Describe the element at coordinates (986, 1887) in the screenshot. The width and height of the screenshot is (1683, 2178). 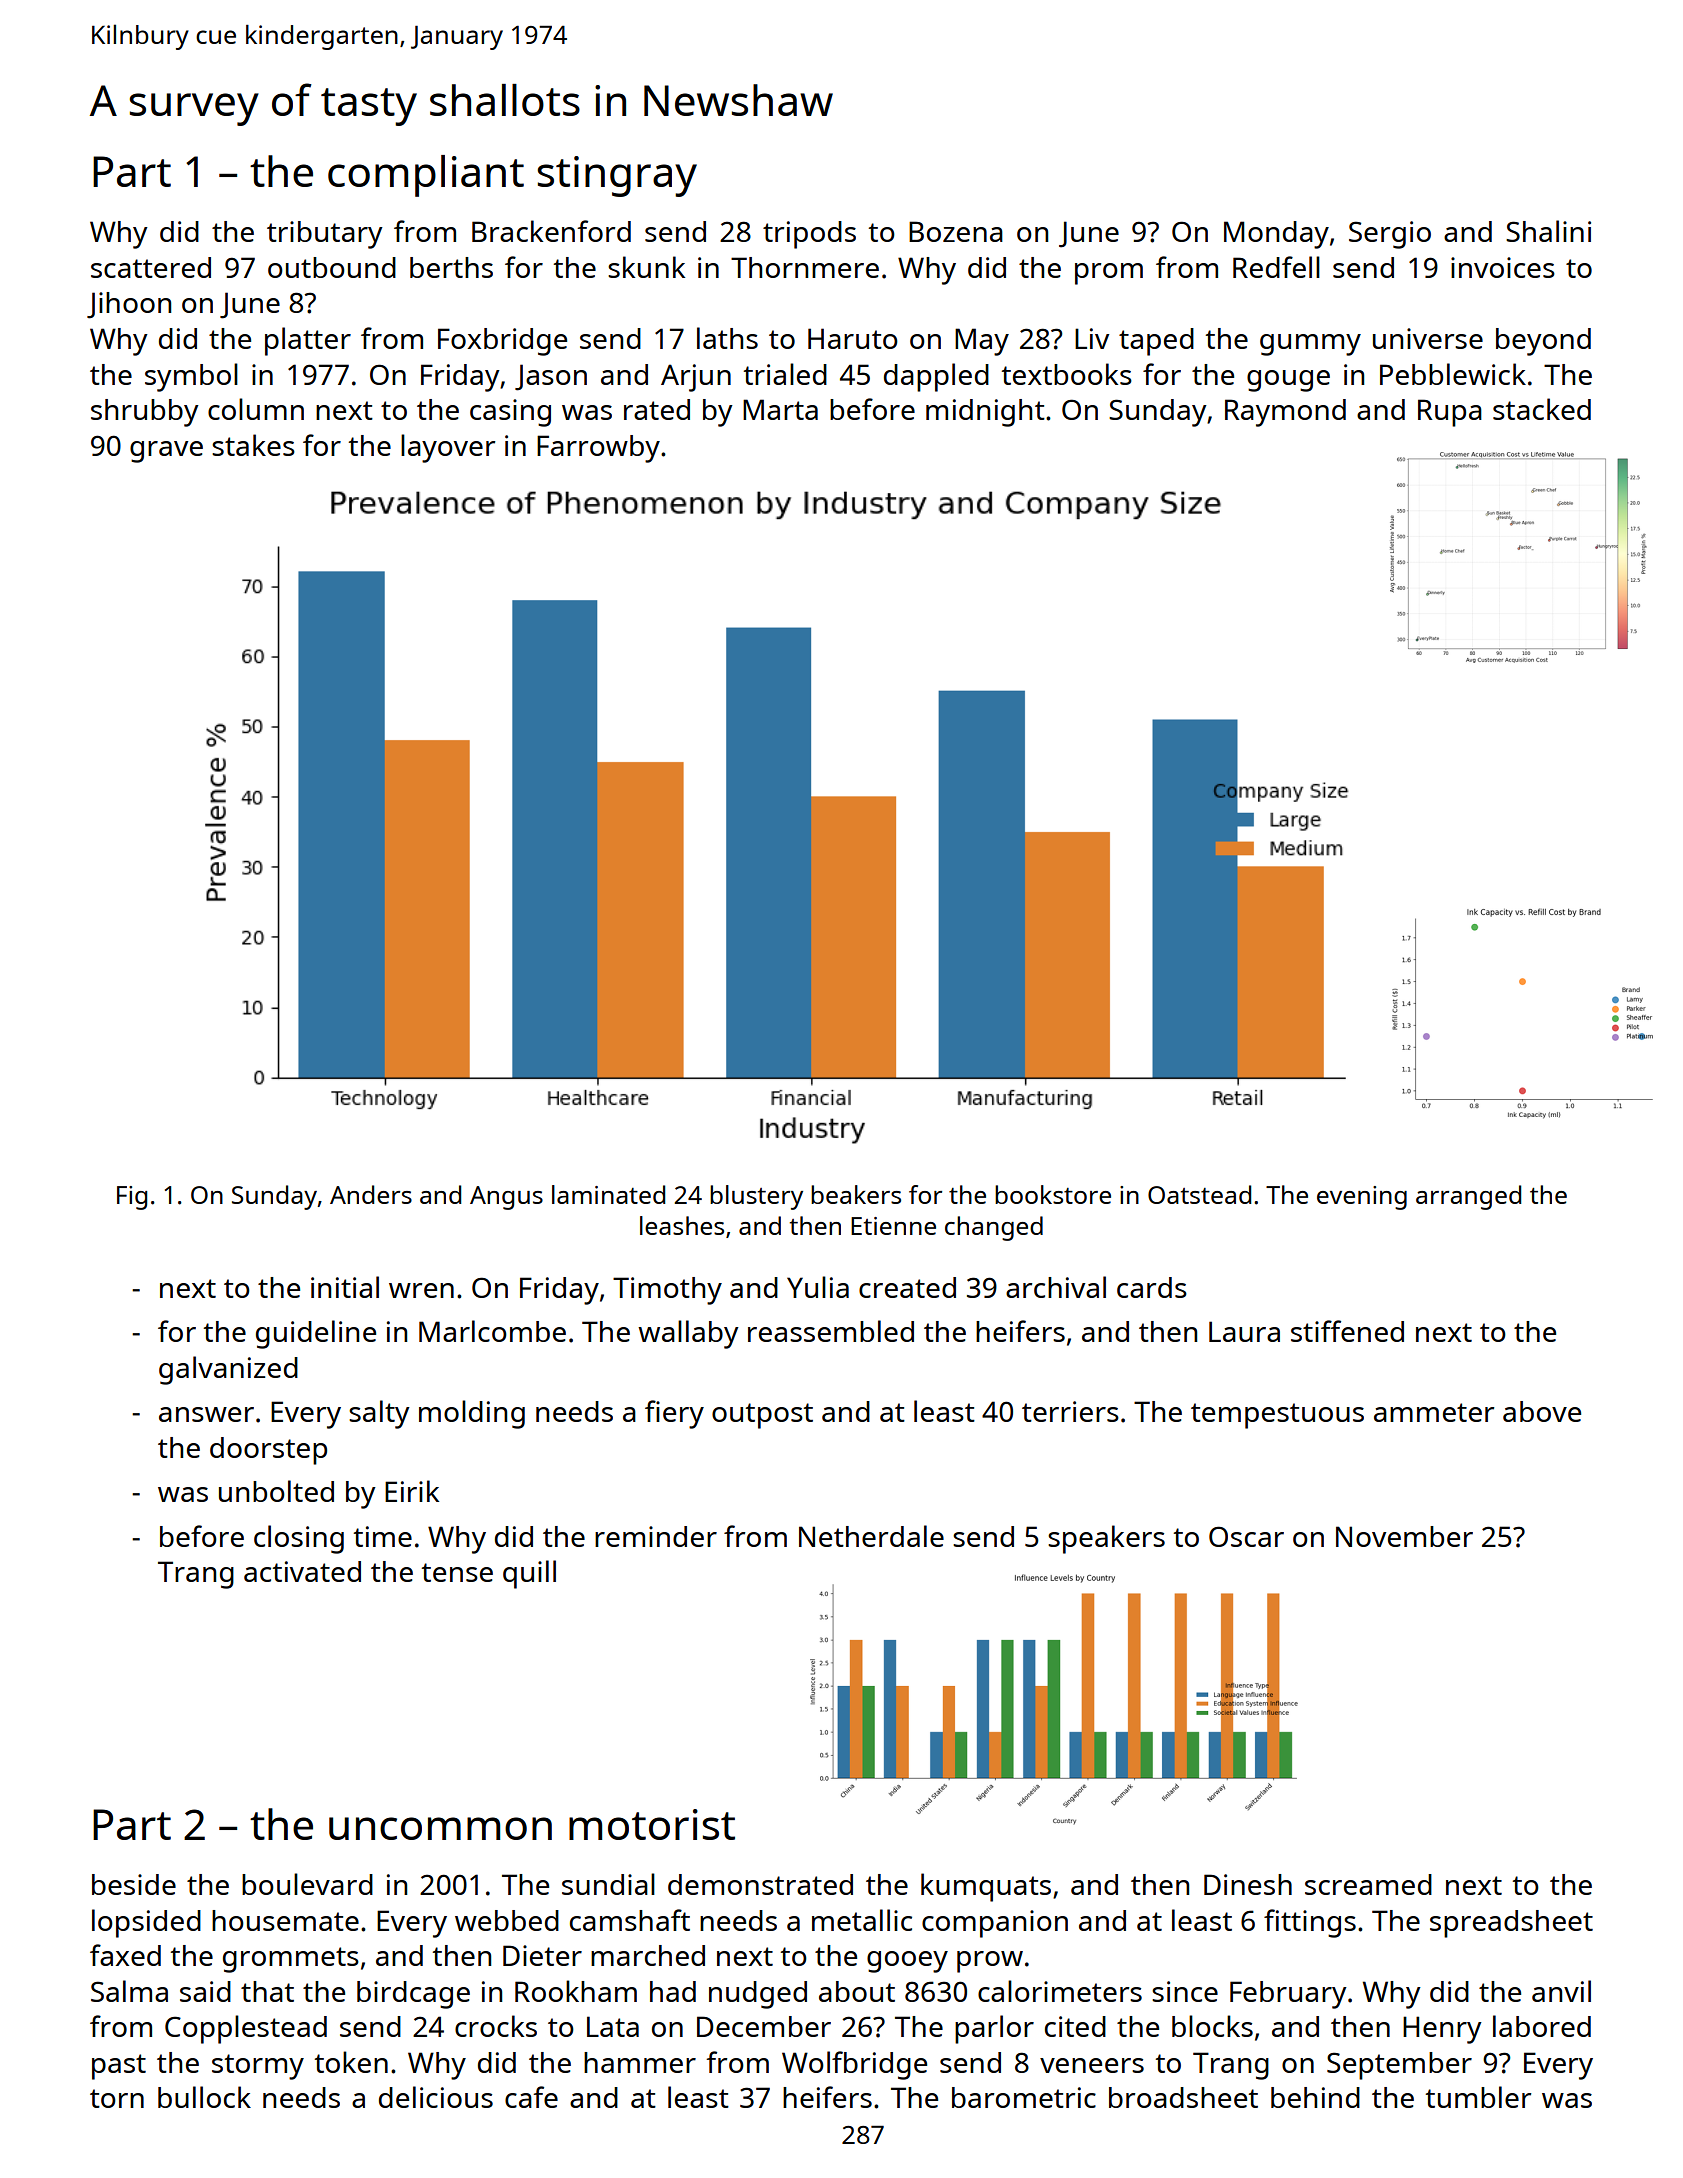
I see `kumquats` at that location.
